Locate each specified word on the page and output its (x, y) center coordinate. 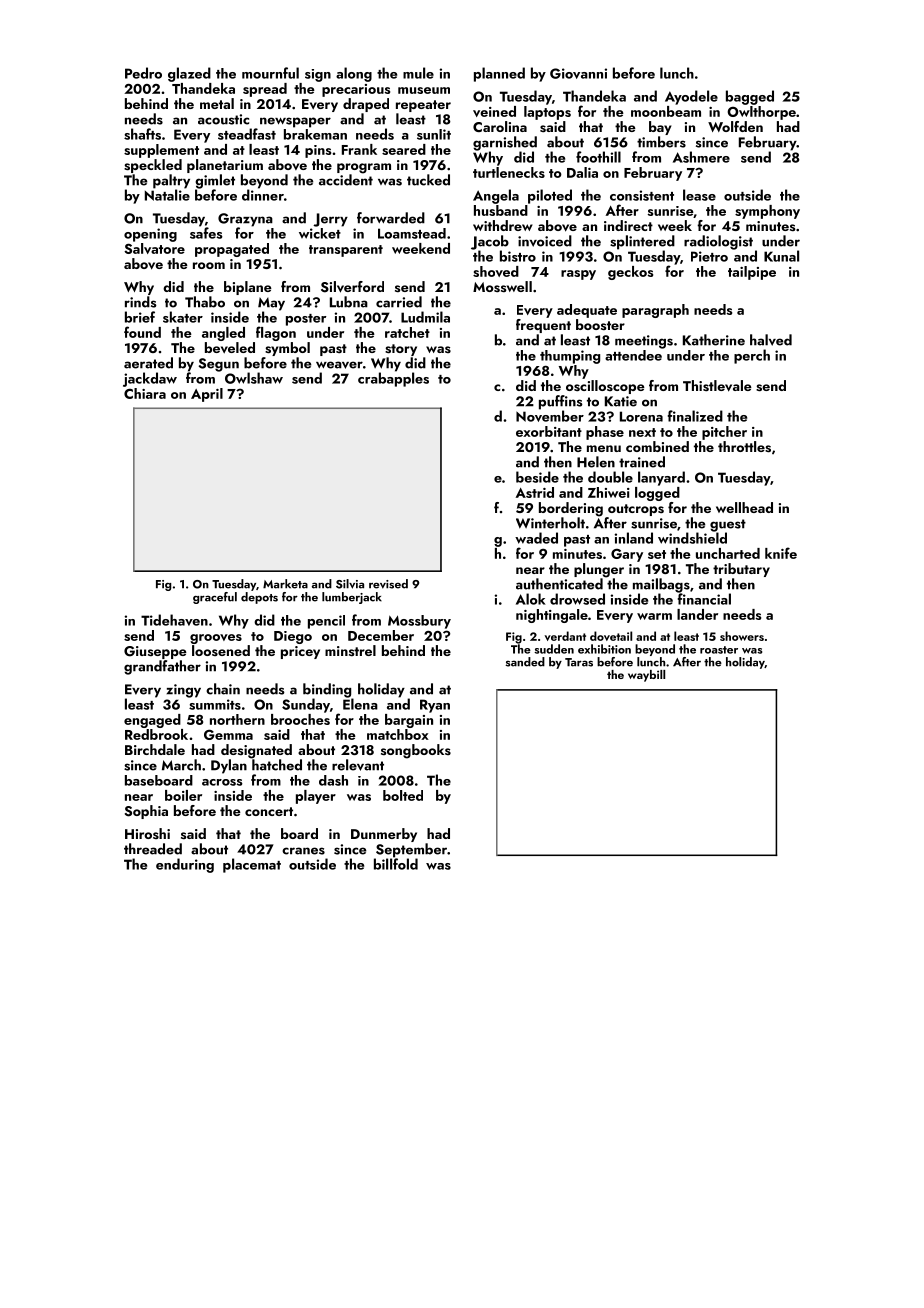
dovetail (611, 636)
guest (728, 525)
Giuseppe (155, 652)
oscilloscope (605, 387)
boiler (183, 795)
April (207, 395)
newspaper (295, 122)
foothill (598, 157)
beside (537, 477)
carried (399, 302)
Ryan (435, 706)
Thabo (205, 302)
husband (501, 210)
